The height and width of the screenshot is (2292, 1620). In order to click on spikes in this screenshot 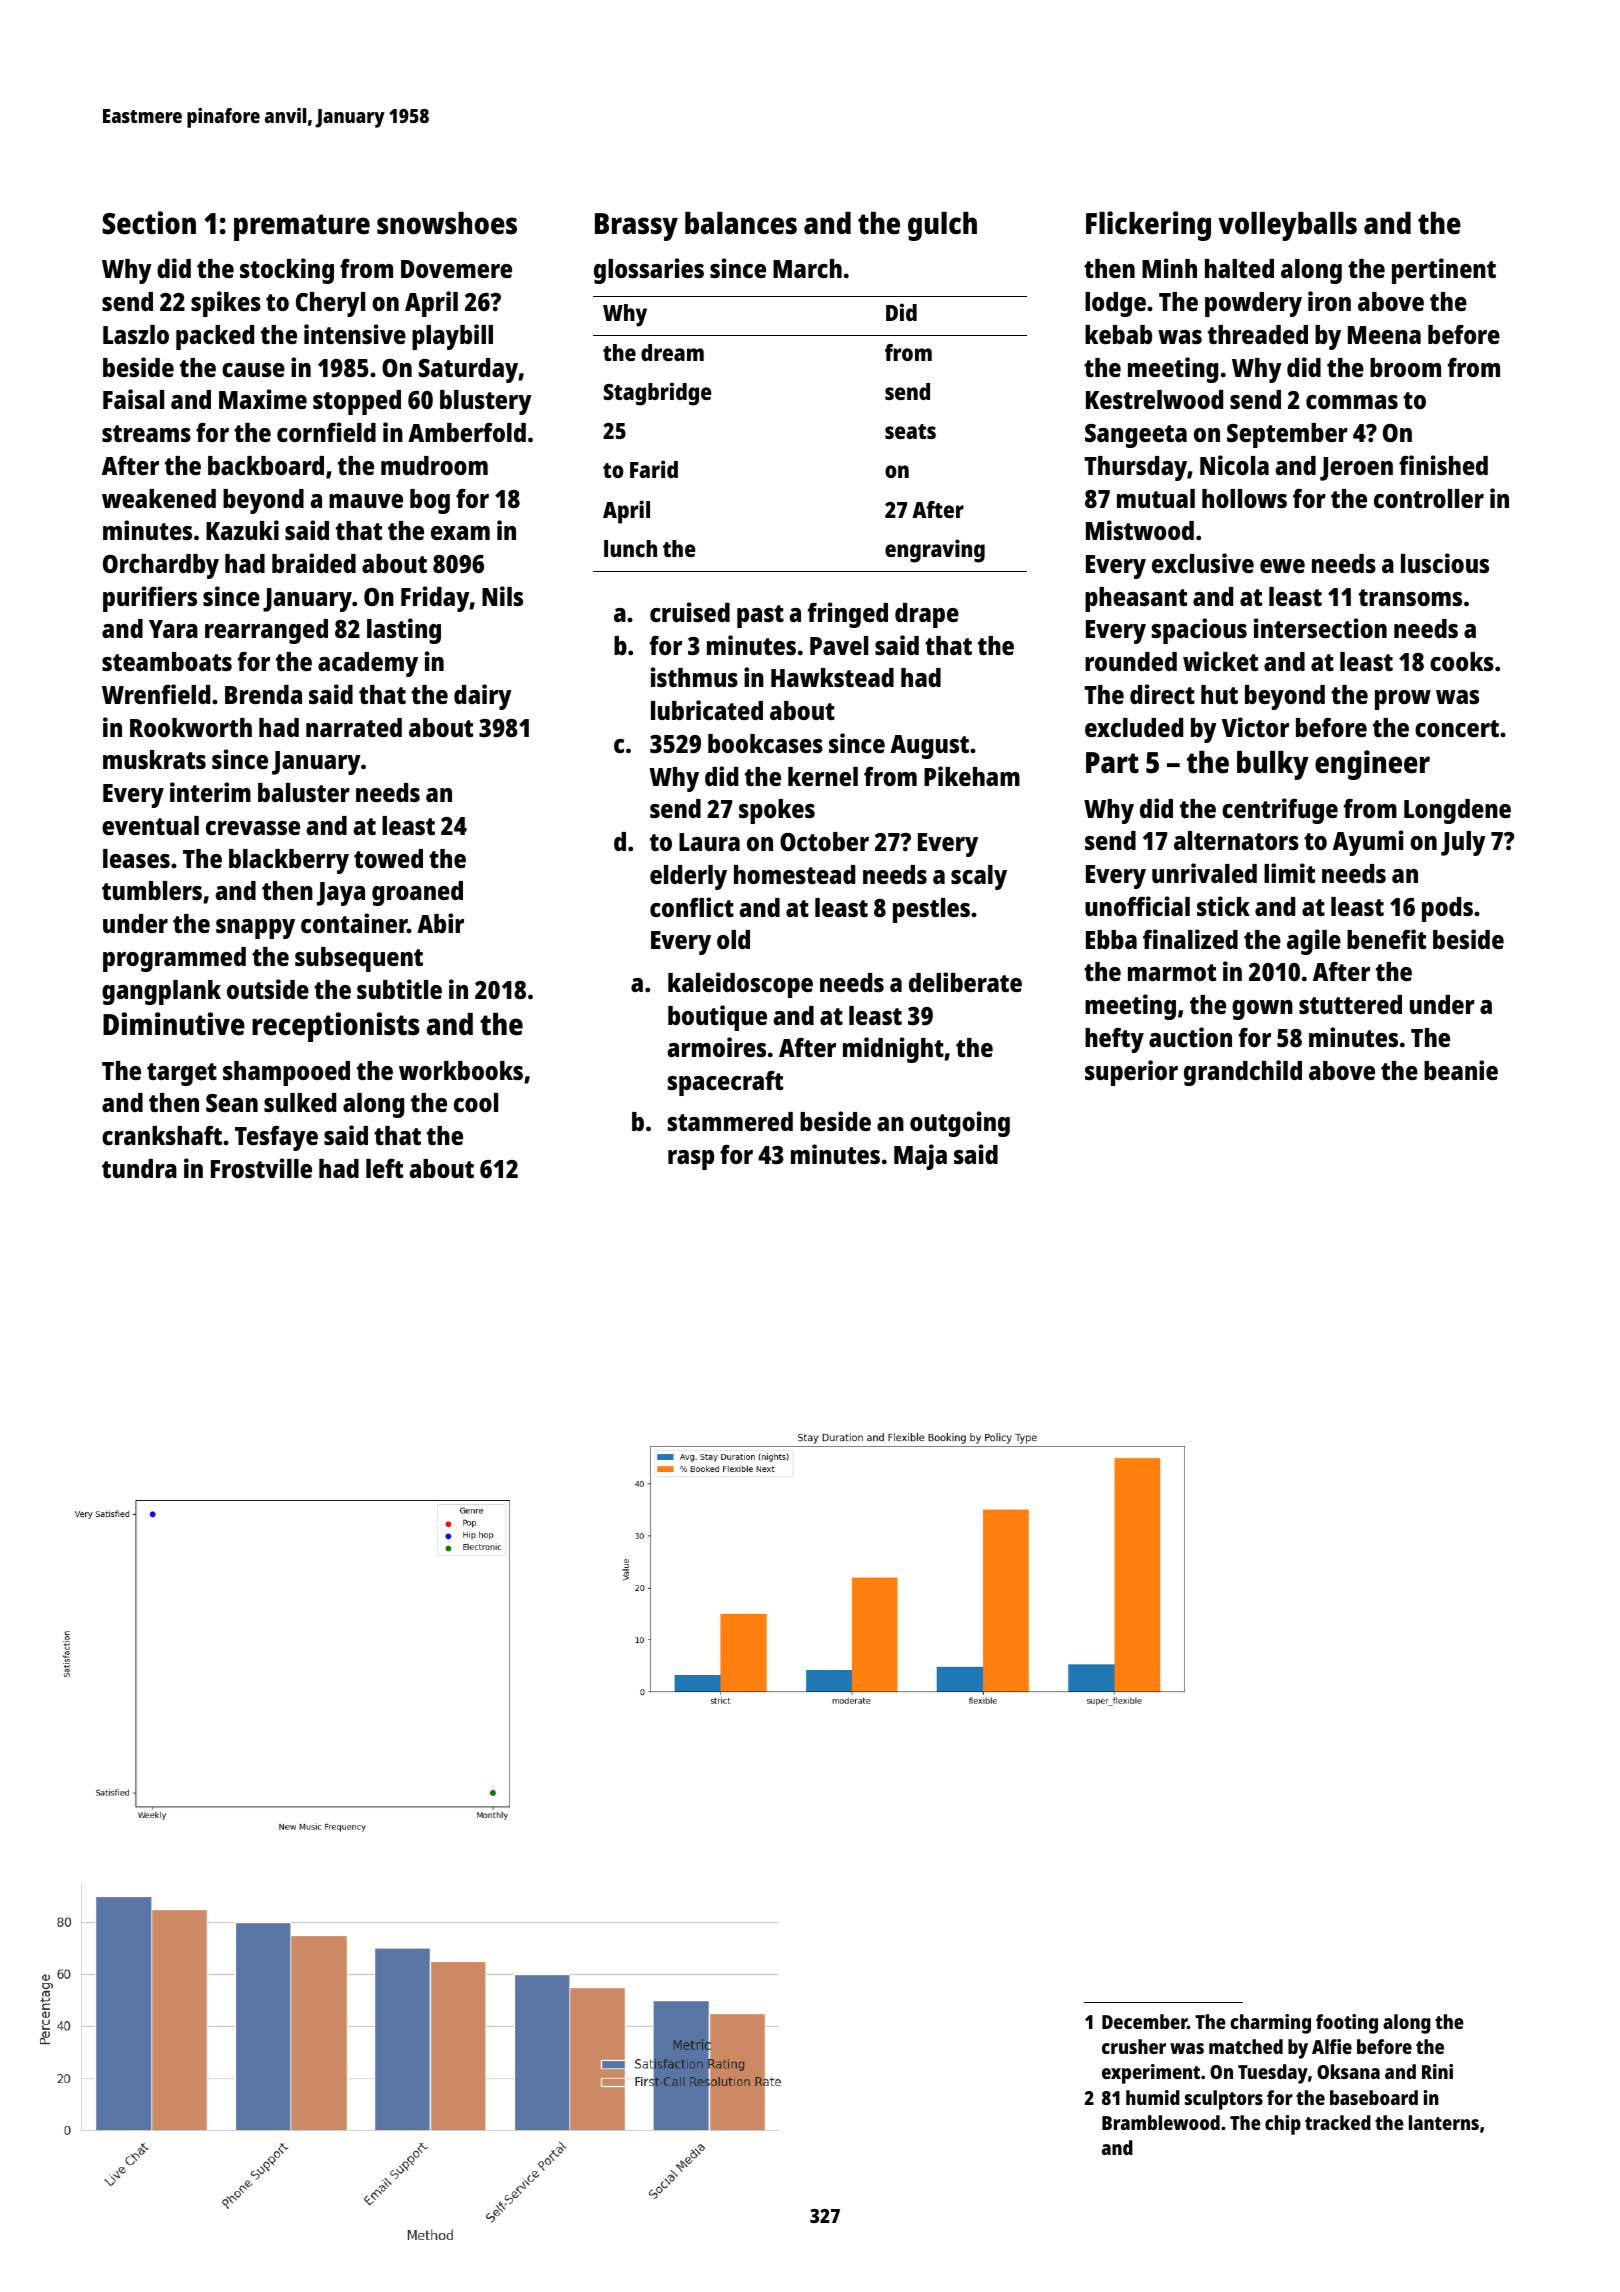, I will do `click(226, 304)`.
